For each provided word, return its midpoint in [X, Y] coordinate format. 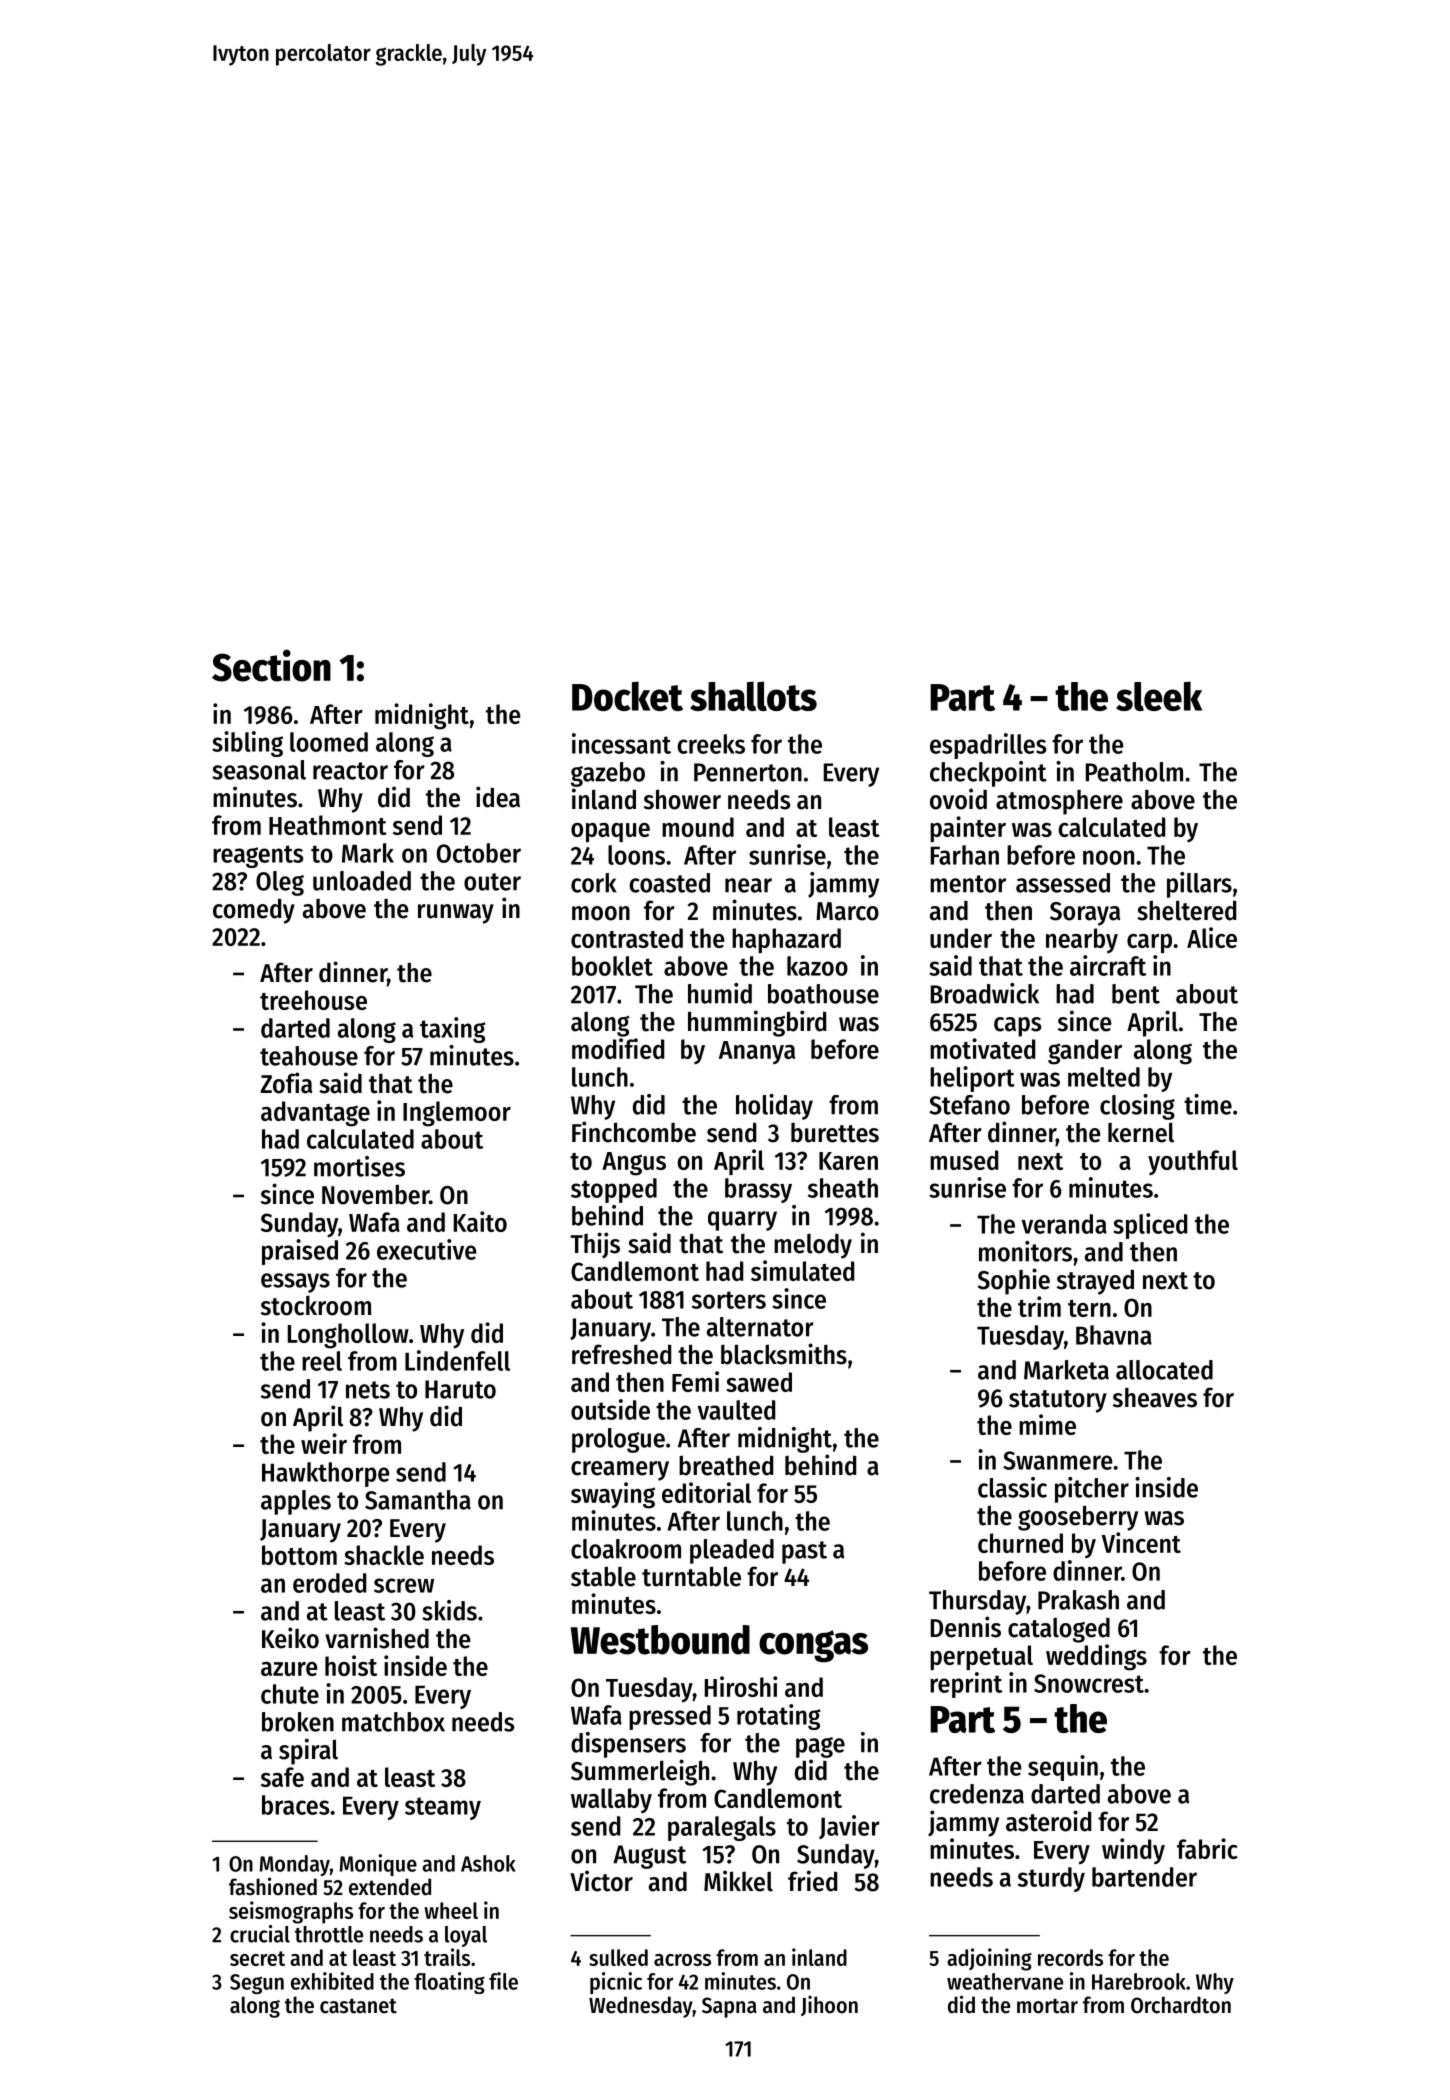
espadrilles [988, 746]
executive [427, 1249]
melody [813, 1246]
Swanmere [1058, 1460]
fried [812, 1881]
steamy [443, 1808]
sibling [247, 744]
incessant [621, 743]
